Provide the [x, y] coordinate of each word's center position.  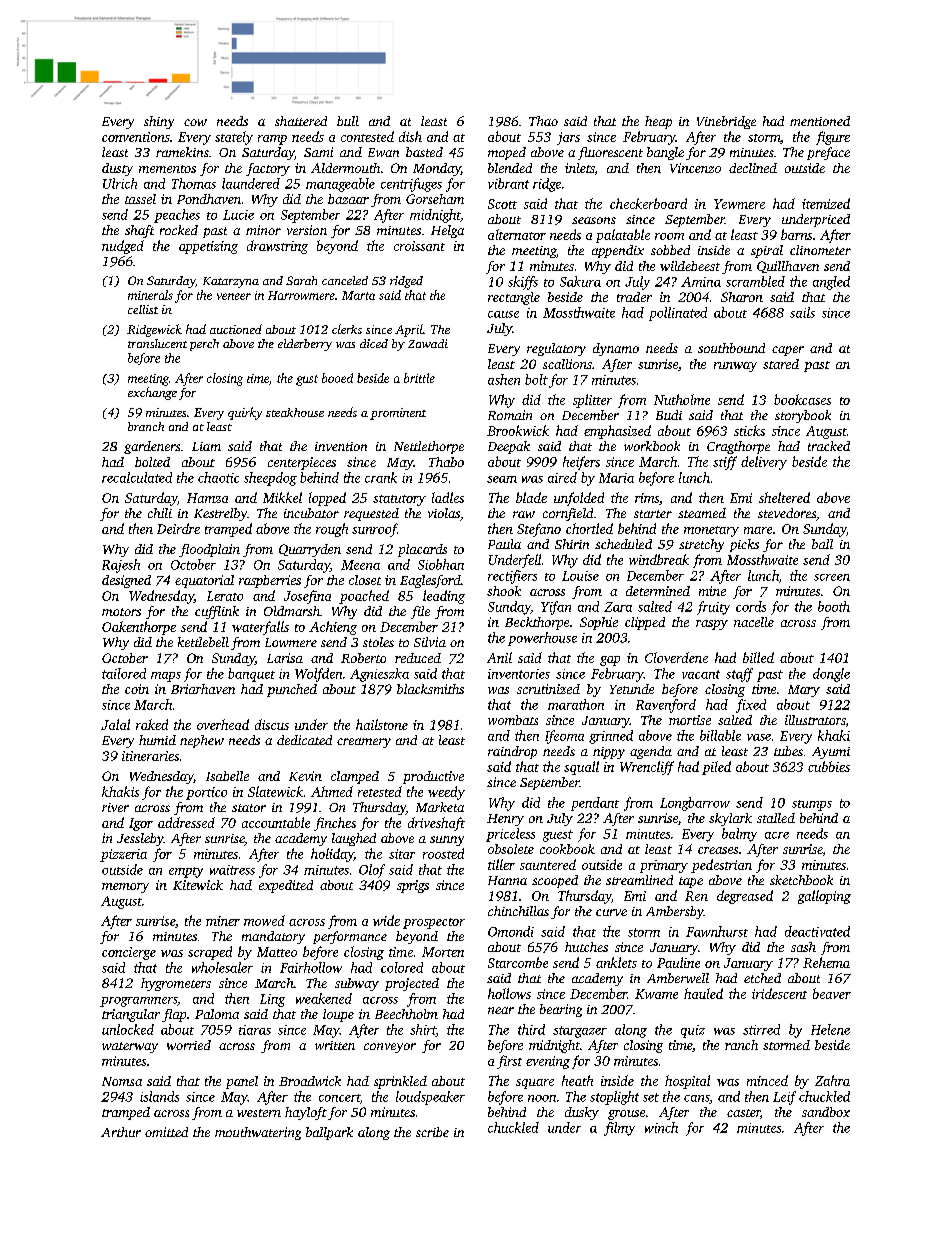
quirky [245, 413]
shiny [159, 122]
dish [410, 136]
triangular [131, 1015]
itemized [826, 203]
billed [758, 657]
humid [157, 740]
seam [502, 479]
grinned [611, 737]
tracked [829, 446]
